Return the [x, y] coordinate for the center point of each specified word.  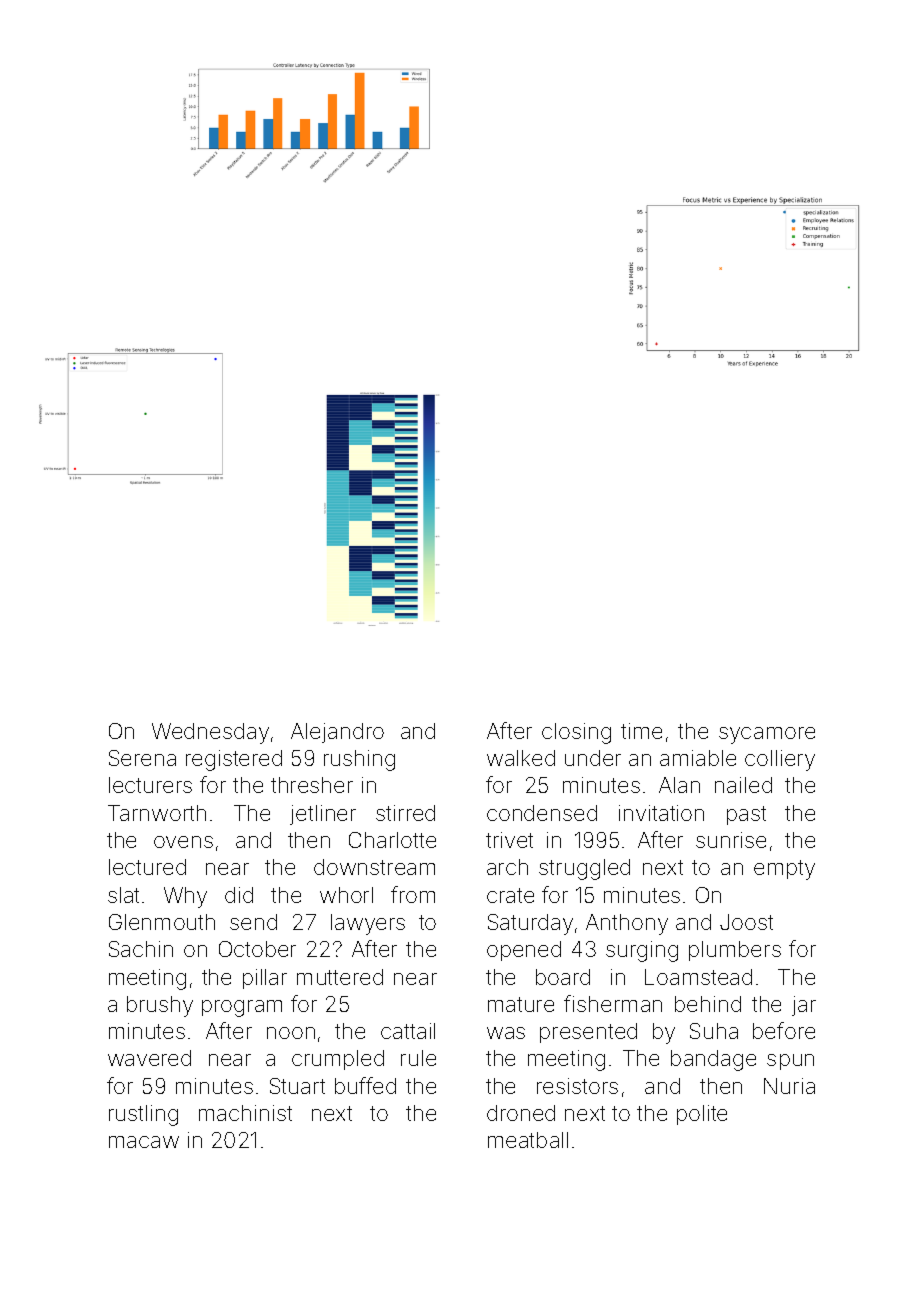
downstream [374, 867]
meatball [528, 1140]
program [242, 1008]
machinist [245, 1113]
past [746, 815]
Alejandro [337, 733]
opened [524, 951]
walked [521, 758]
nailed [743, 785]
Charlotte [392, 840]
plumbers [735, 951]
